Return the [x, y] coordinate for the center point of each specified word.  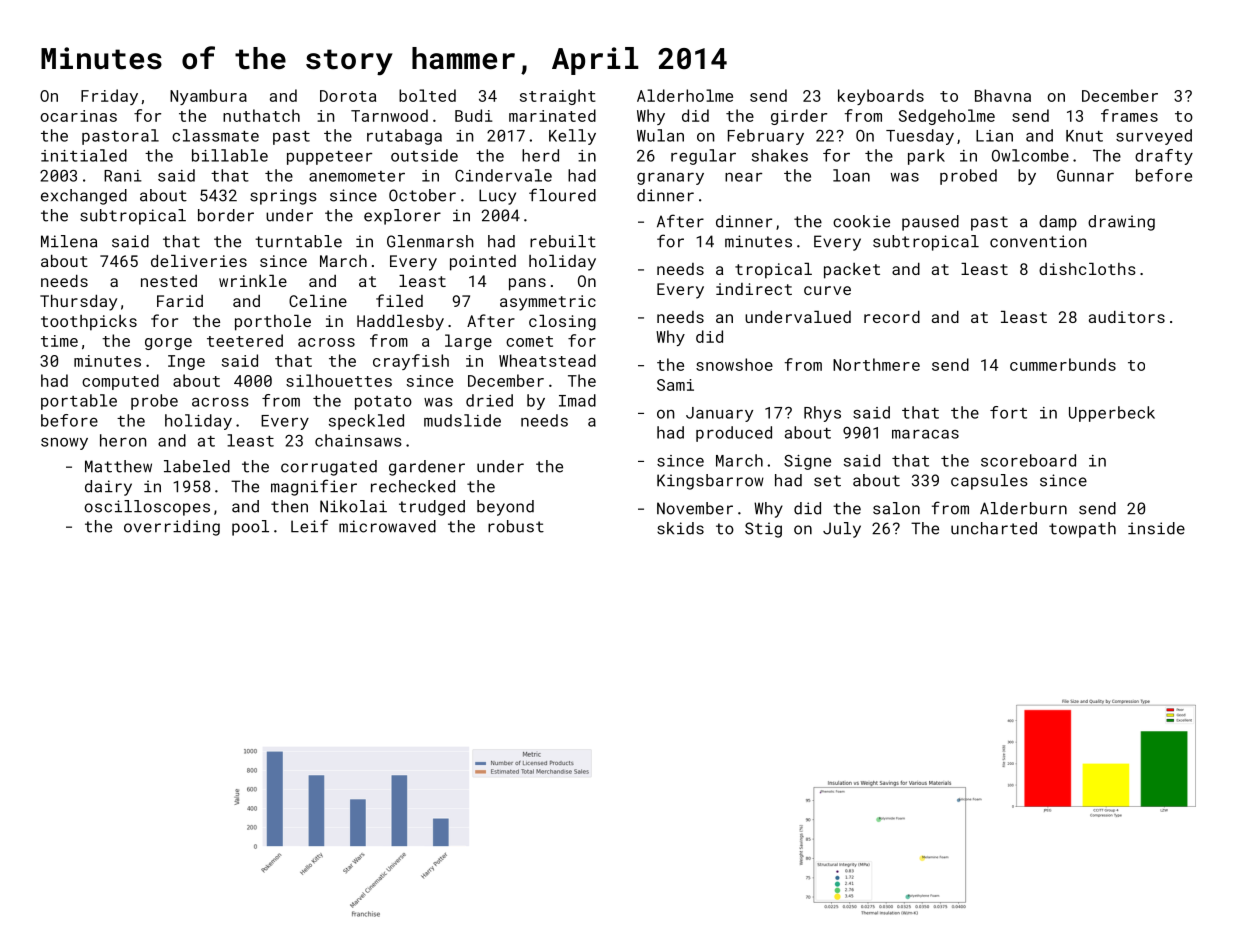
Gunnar [1085, 176]
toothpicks [89, 323]
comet [529, 341]
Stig [763, 530]
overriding [172, 528]
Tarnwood [389, 115]
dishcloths [1087, 269]
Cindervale [503, 175]
